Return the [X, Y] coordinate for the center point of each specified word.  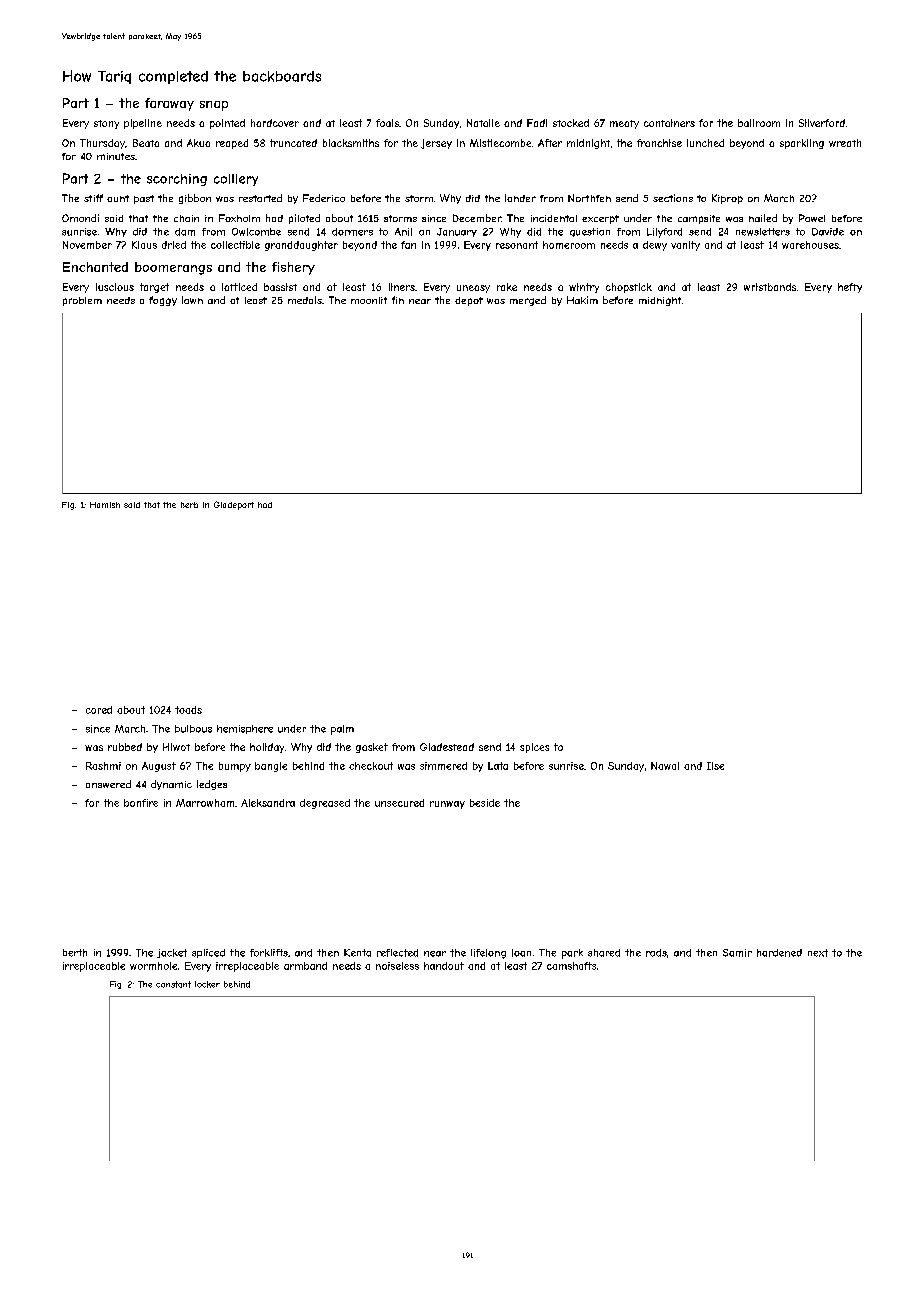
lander [520, 198]
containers [669, 123]
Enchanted [95, 267]
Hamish [105, 505]
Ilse [715, 766]
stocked [571, 123]
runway [447, 805]
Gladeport [234, 505]
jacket [172, 953]
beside [485, 803]
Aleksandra [268, 803]
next [818, 953]
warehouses [810, 245]
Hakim [582, 300]
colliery [236, 180]
